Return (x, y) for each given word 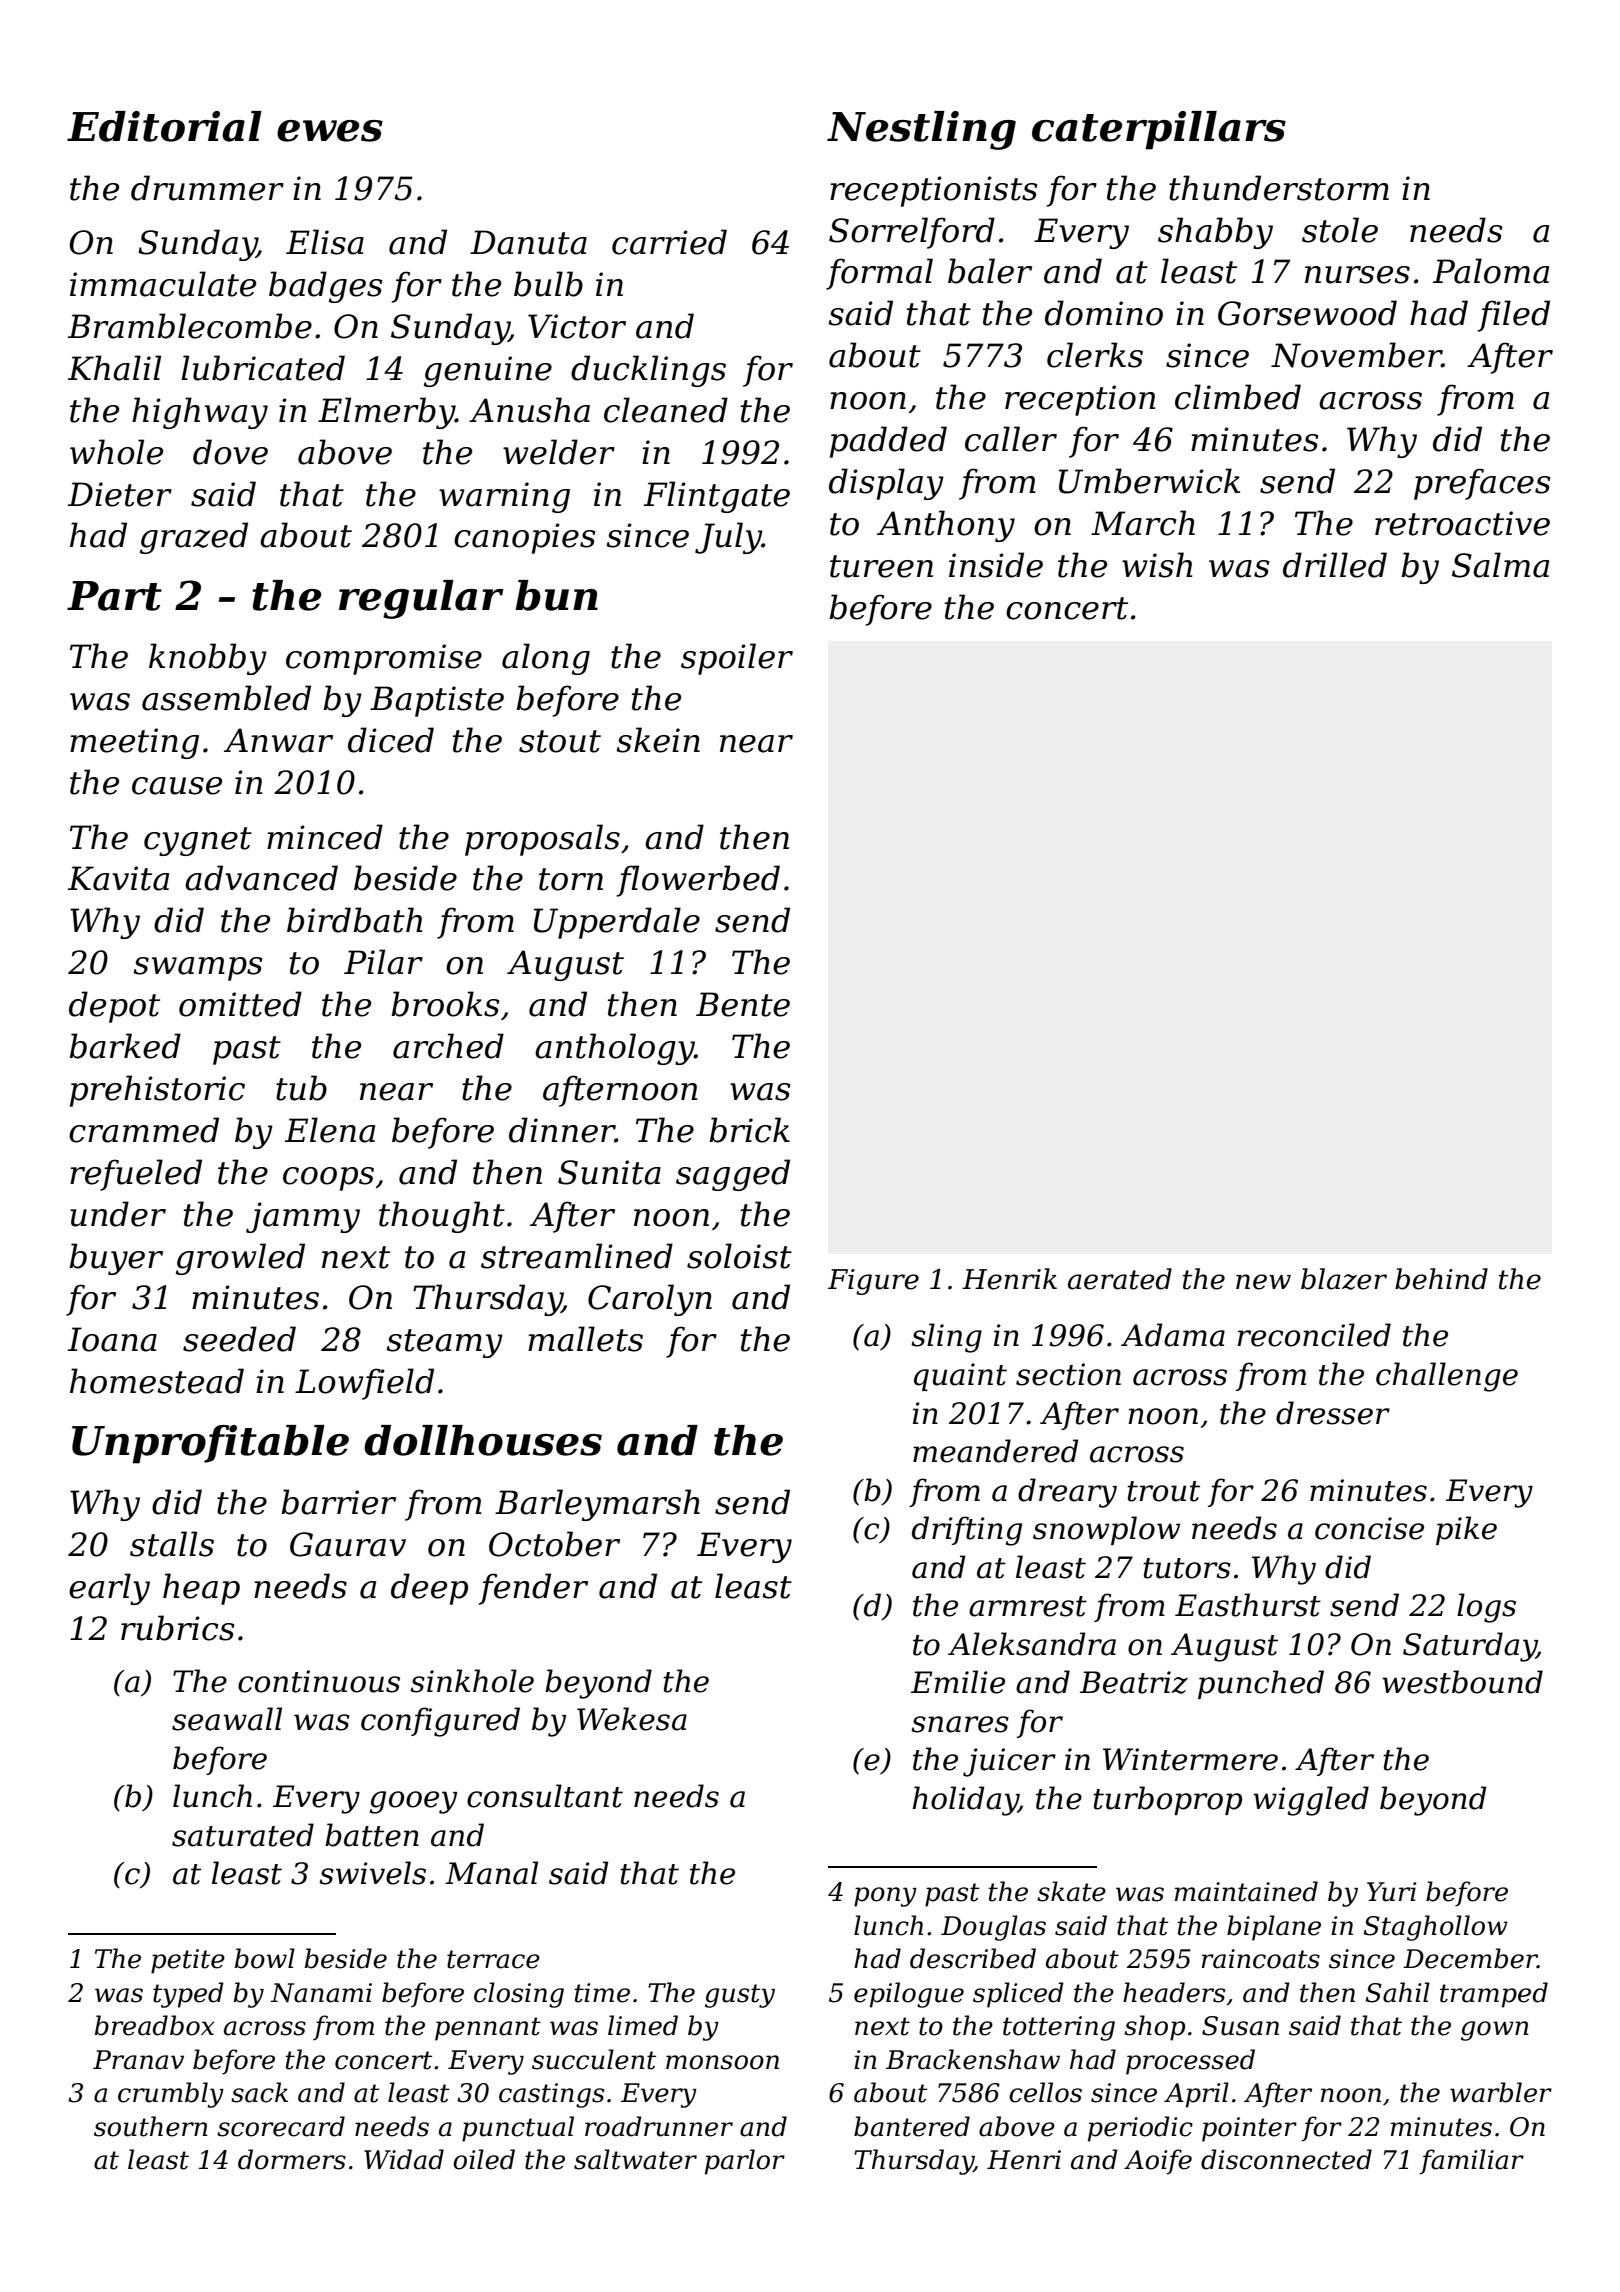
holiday (965, 1801)
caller (1011, 439)
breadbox (154, 2025)
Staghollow (1436, 1928)
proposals (542, 840)
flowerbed (698, 881)
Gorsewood (1307, 313)
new (1263, 1282)
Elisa (325, 242)
